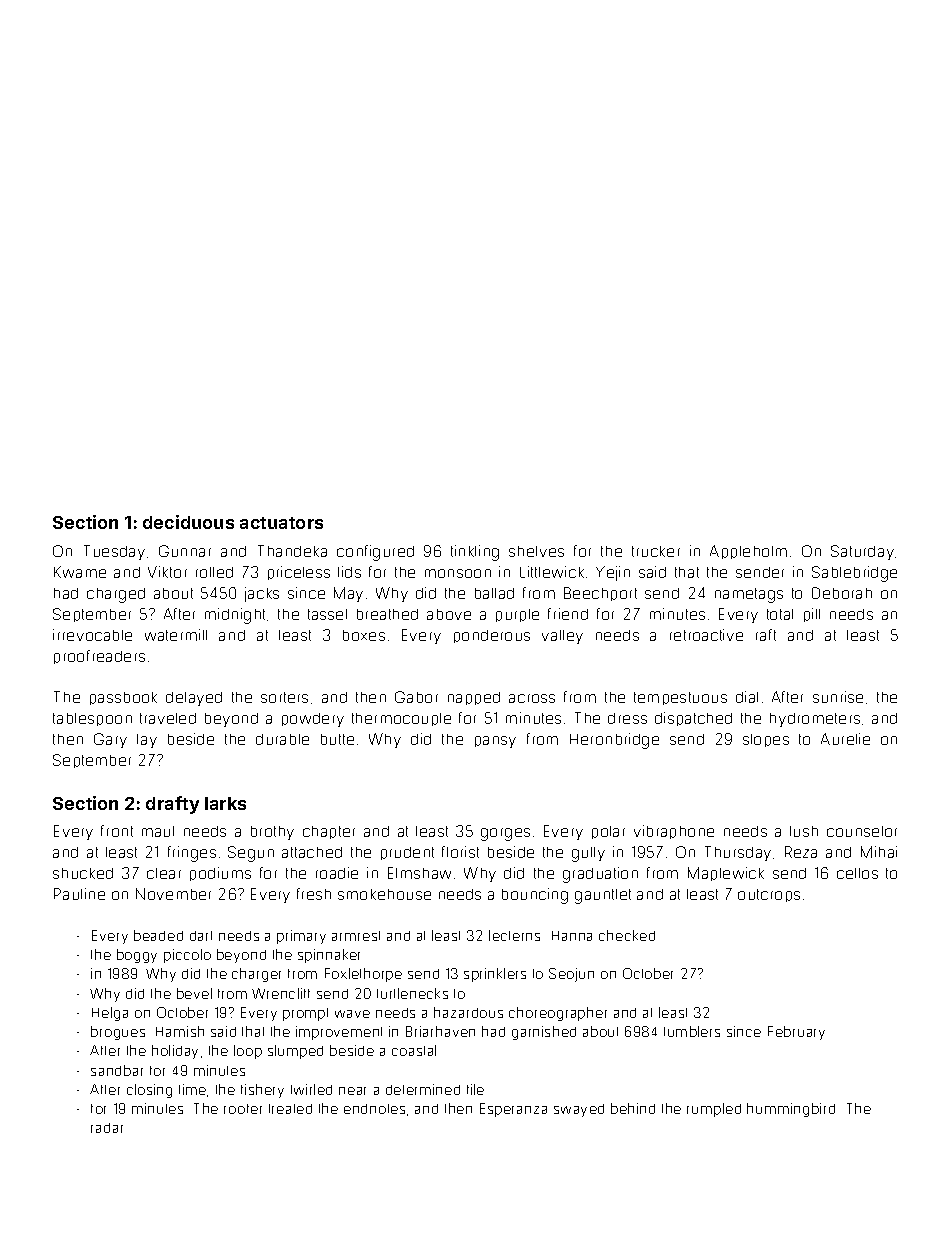 Image resolution: width=952 pixels, height=1233 pixels. I want to click on closing, so click(149, 1091).
